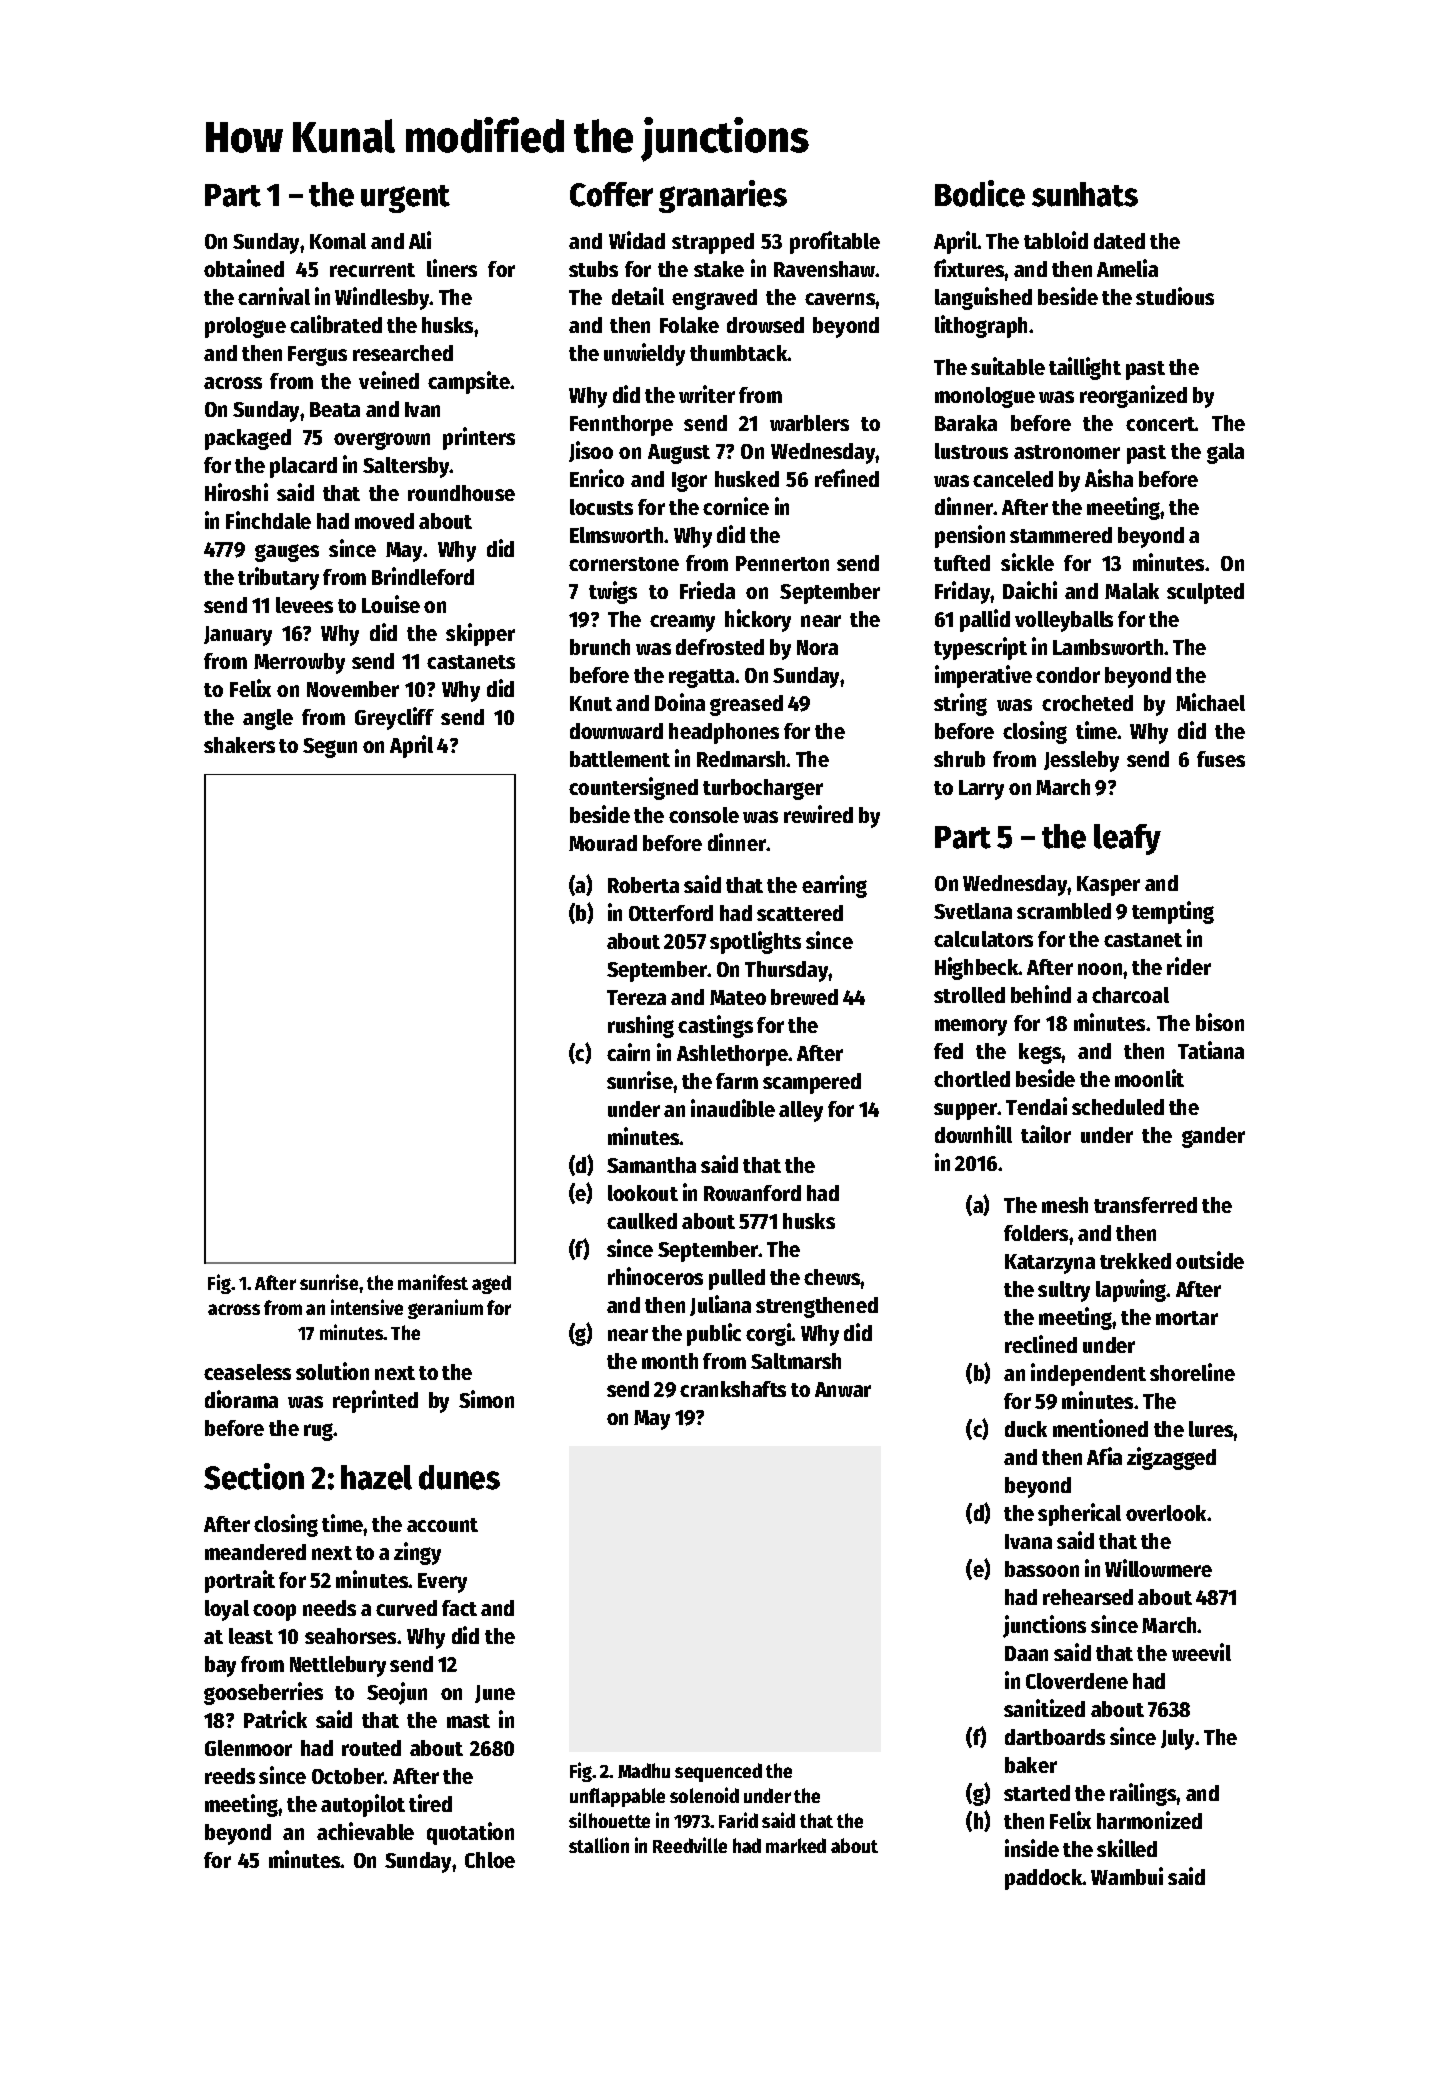 The height and width of the document is (2100, 1450). What do you see at coordinates (433, 1282) in the document?
I see `manifest` at bounding box center [433, 1282].
